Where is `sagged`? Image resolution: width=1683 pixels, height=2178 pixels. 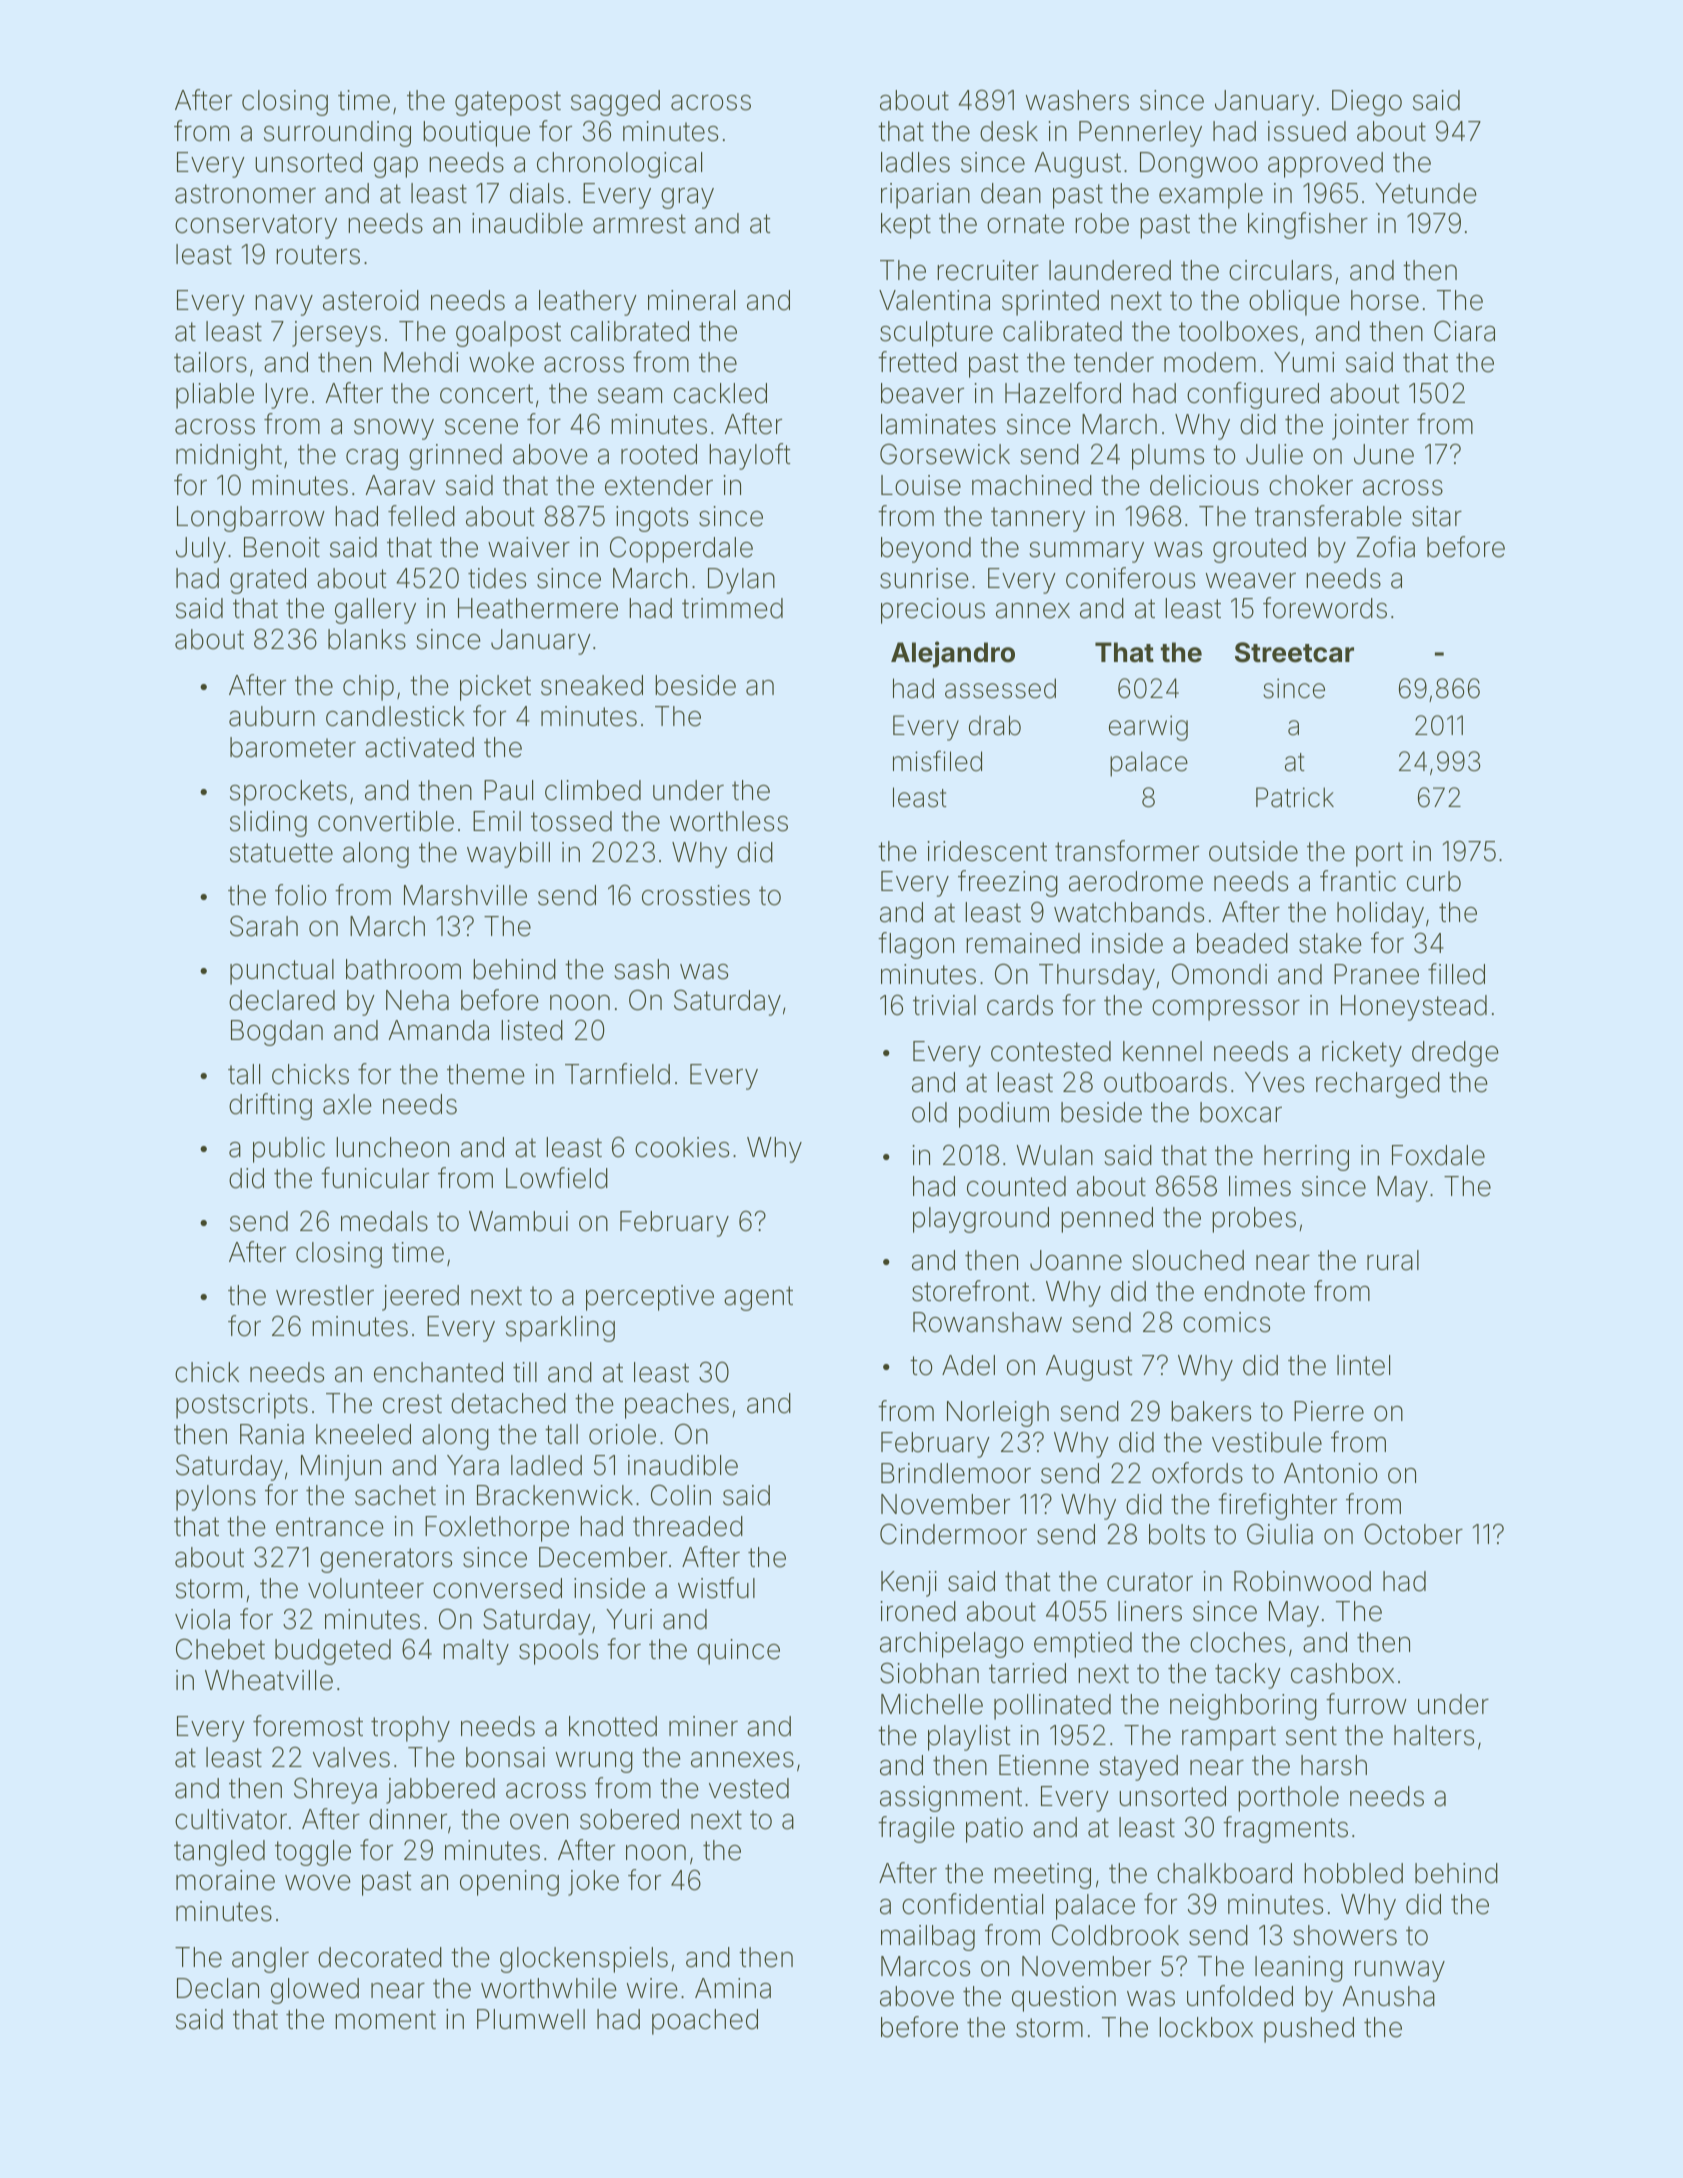 sagged is located at coordinates (615, 103).
